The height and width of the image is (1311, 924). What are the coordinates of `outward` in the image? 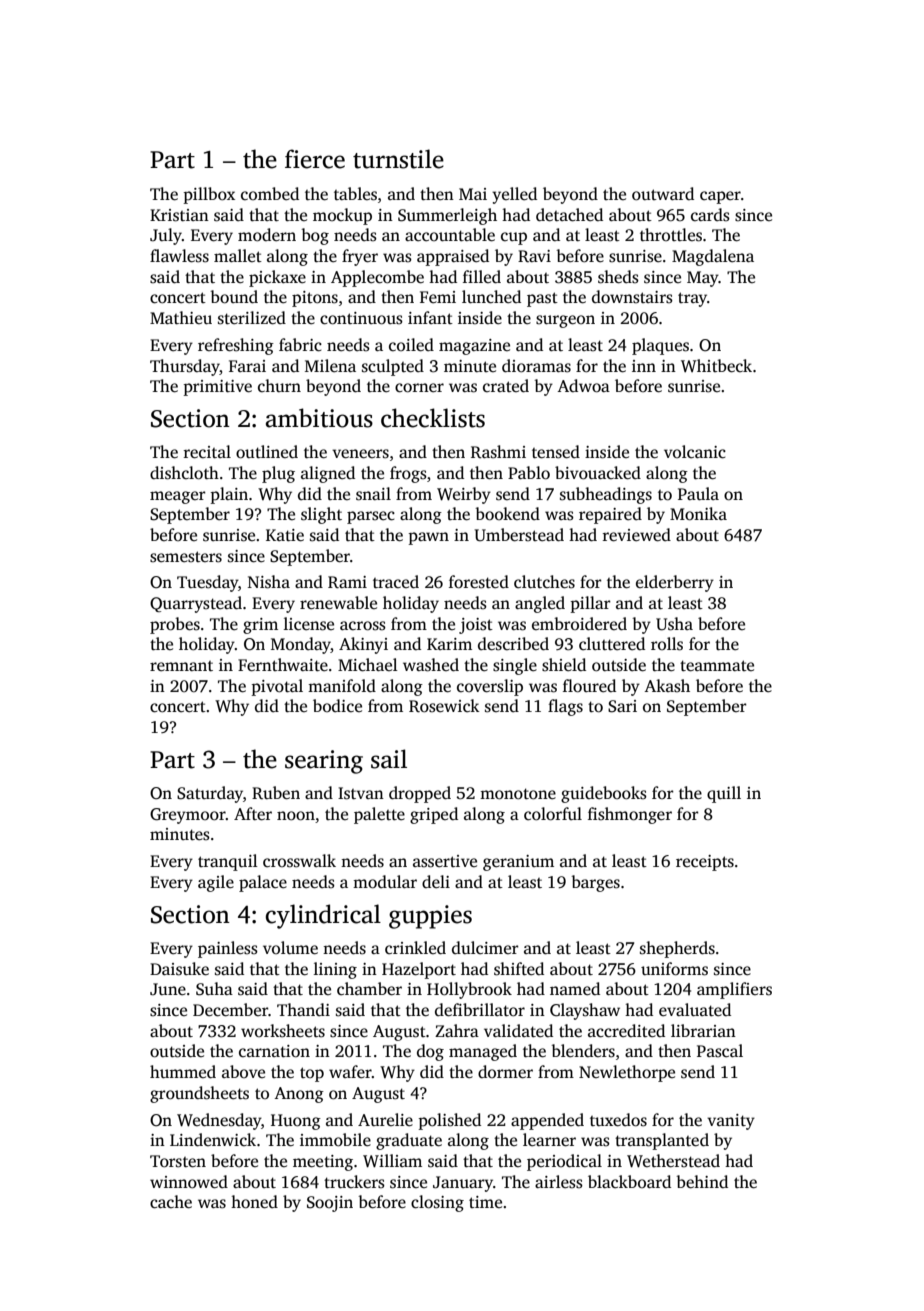 It's located at (663, 194).
